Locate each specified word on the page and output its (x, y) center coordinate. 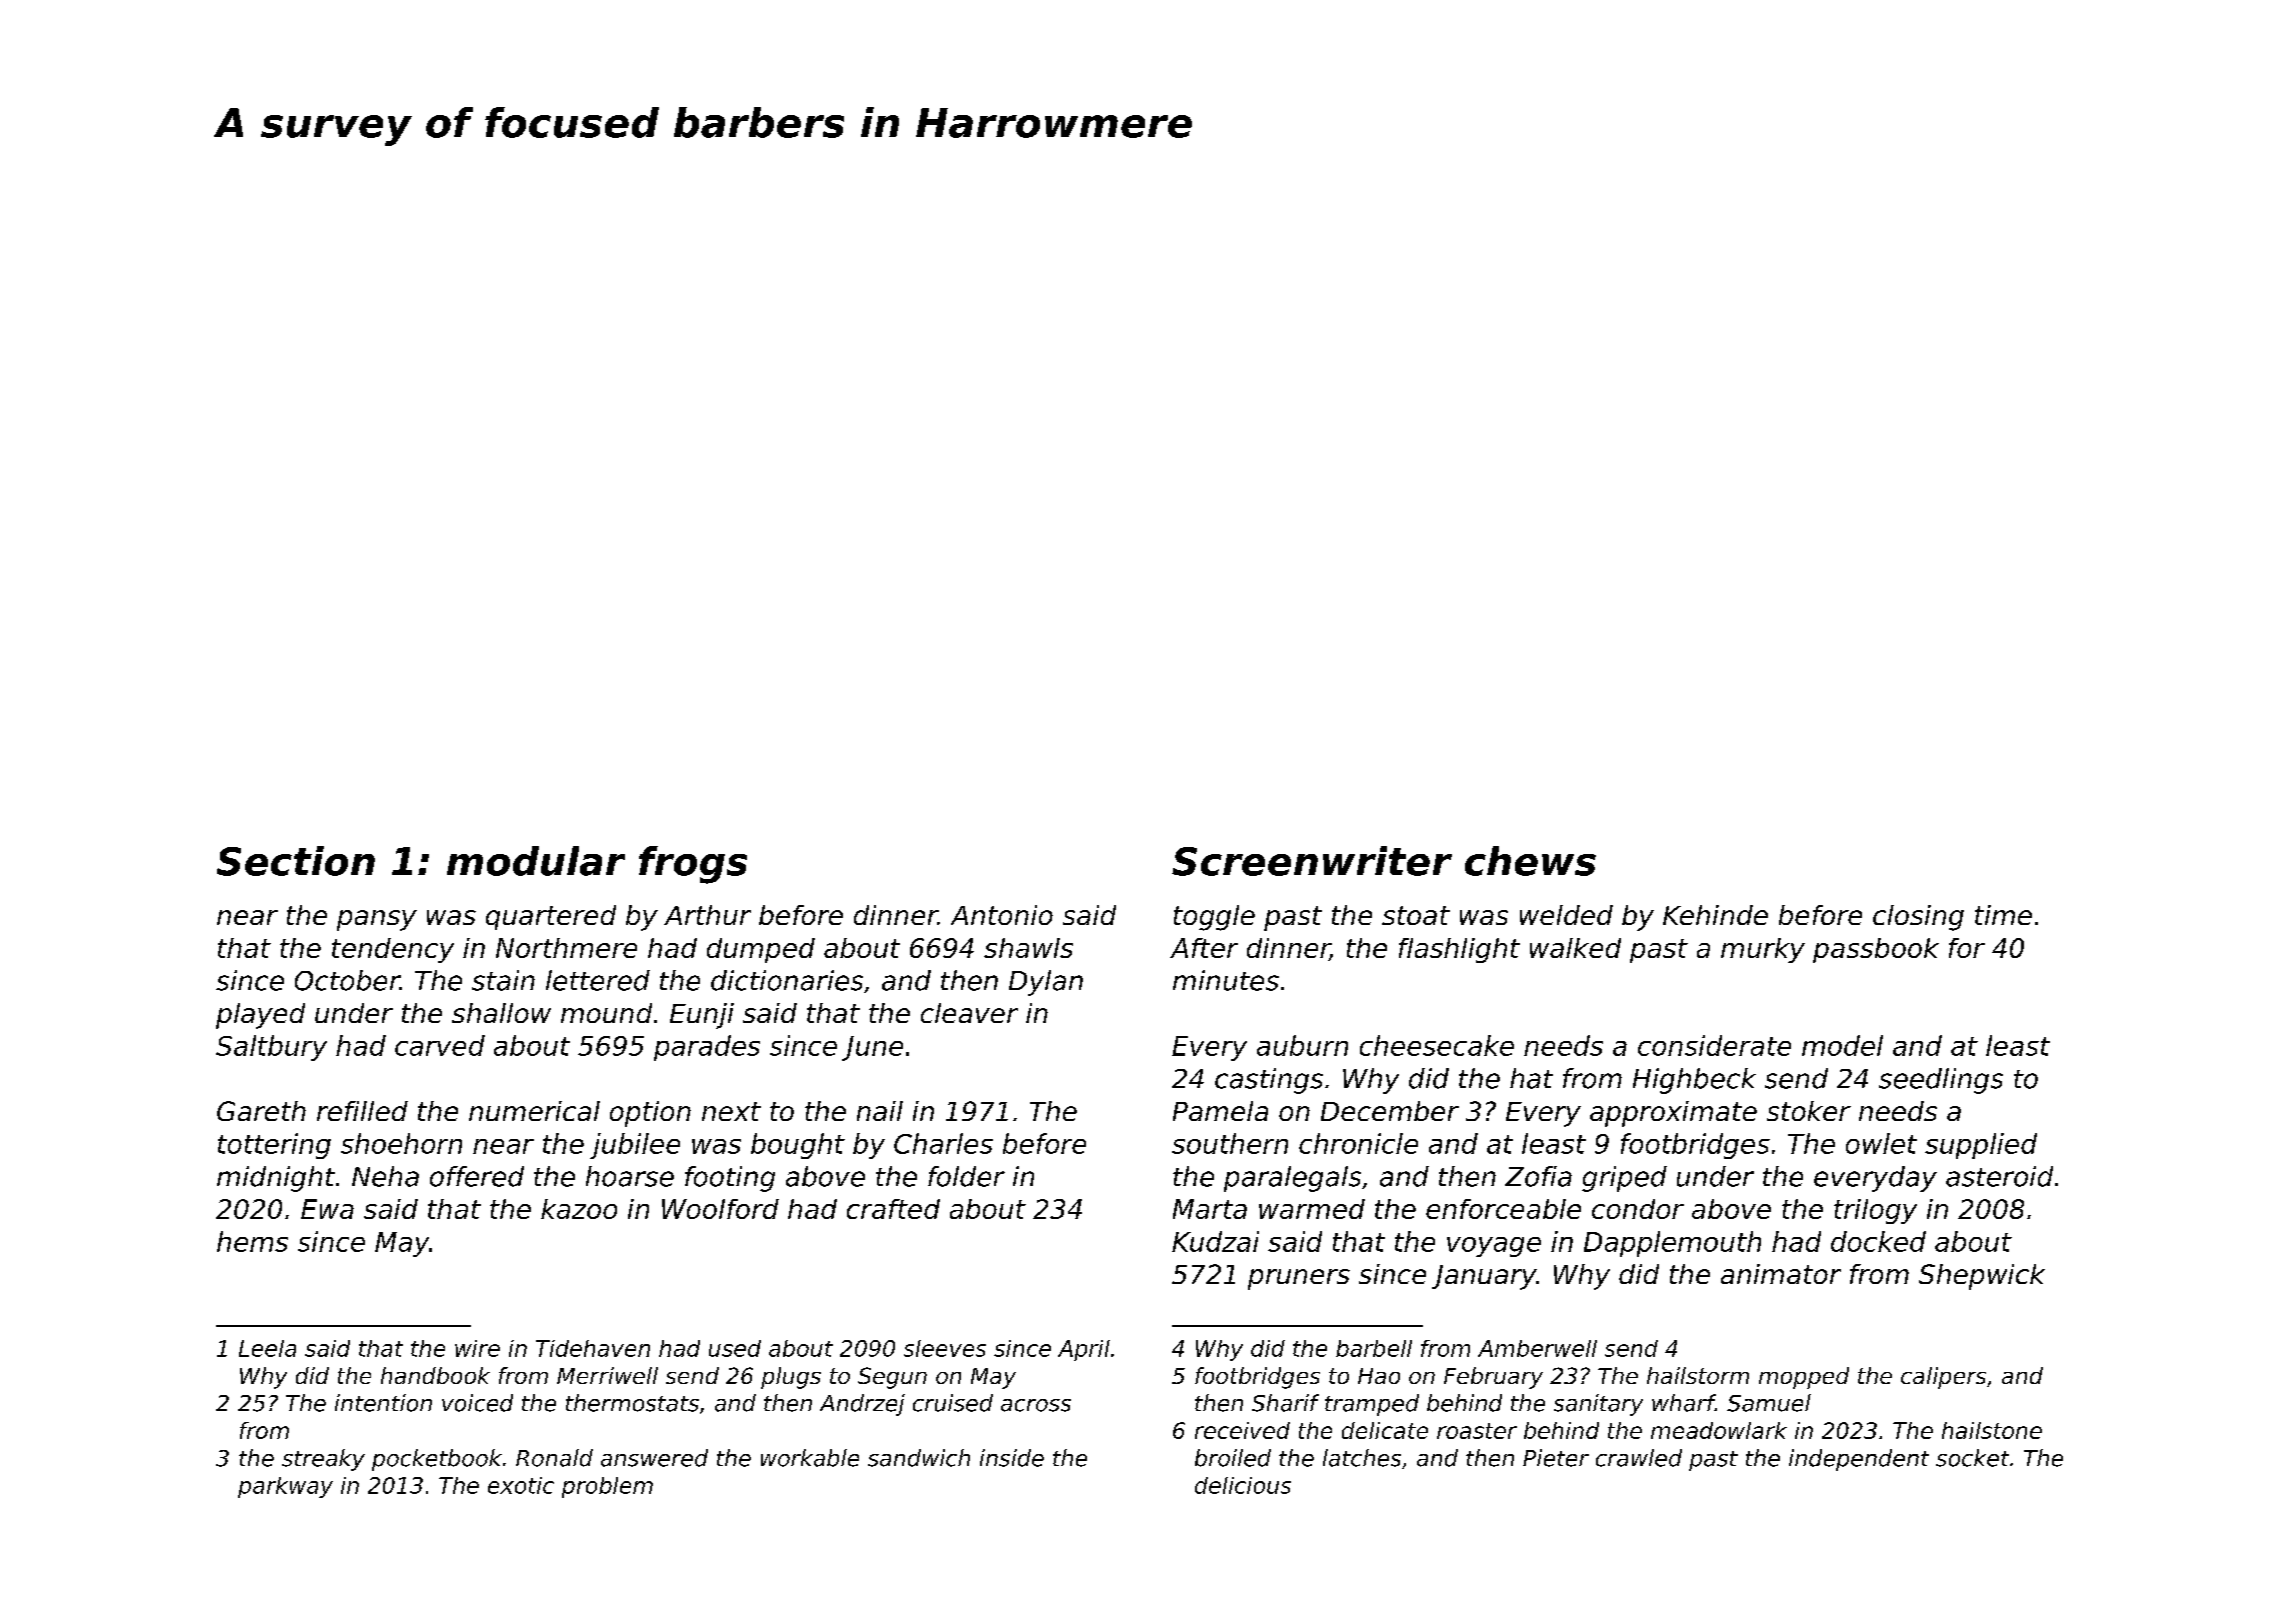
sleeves (945, 1348)
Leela (267, 1348)
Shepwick (1982, 1277)
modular (536, 861)
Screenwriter (1312, 861)
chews (1530, 861)
